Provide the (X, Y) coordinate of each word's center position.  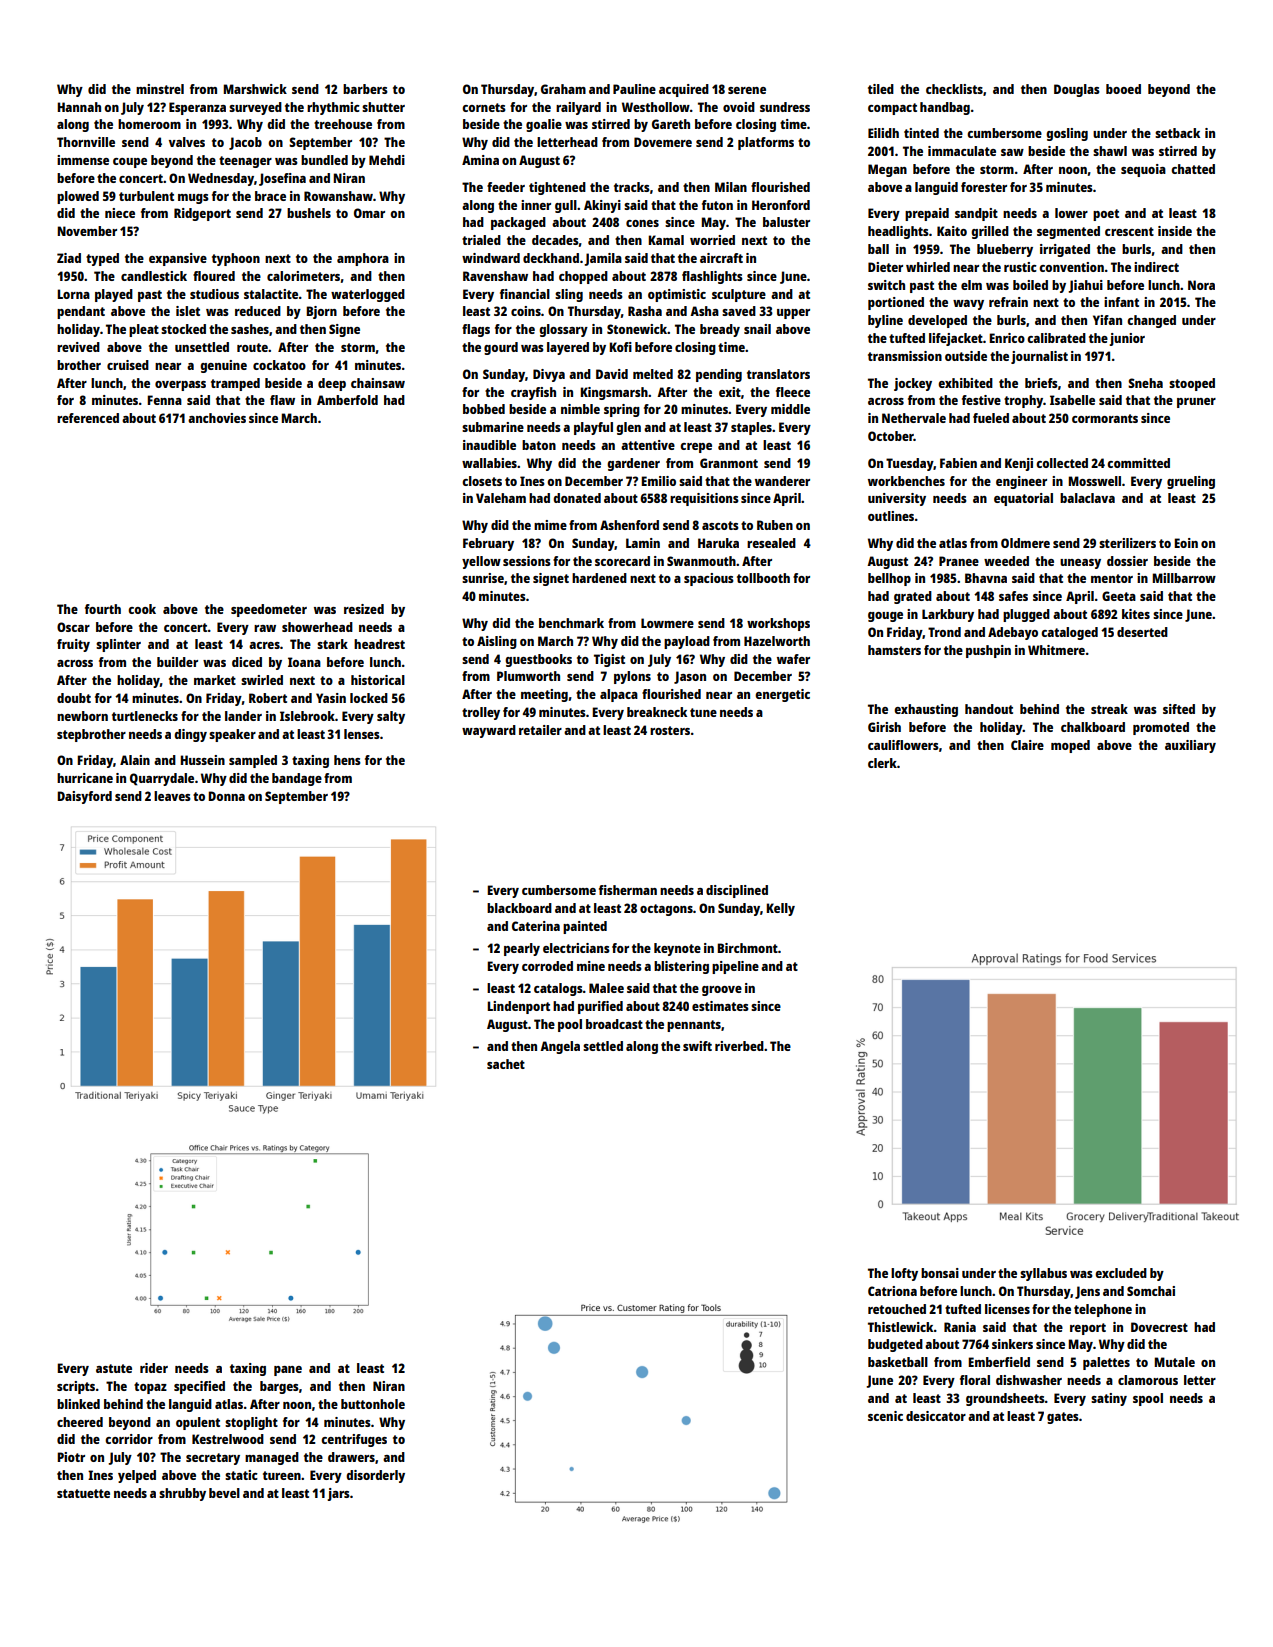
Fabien (958, 463)
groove (722, 991)
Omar (369, 213)
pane (288, 1371)
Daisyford (84, 797)
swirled (262, 680)
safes (1013, 596)
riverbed (739, 1046)
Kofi (620, 347)
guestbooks (538, 660)
